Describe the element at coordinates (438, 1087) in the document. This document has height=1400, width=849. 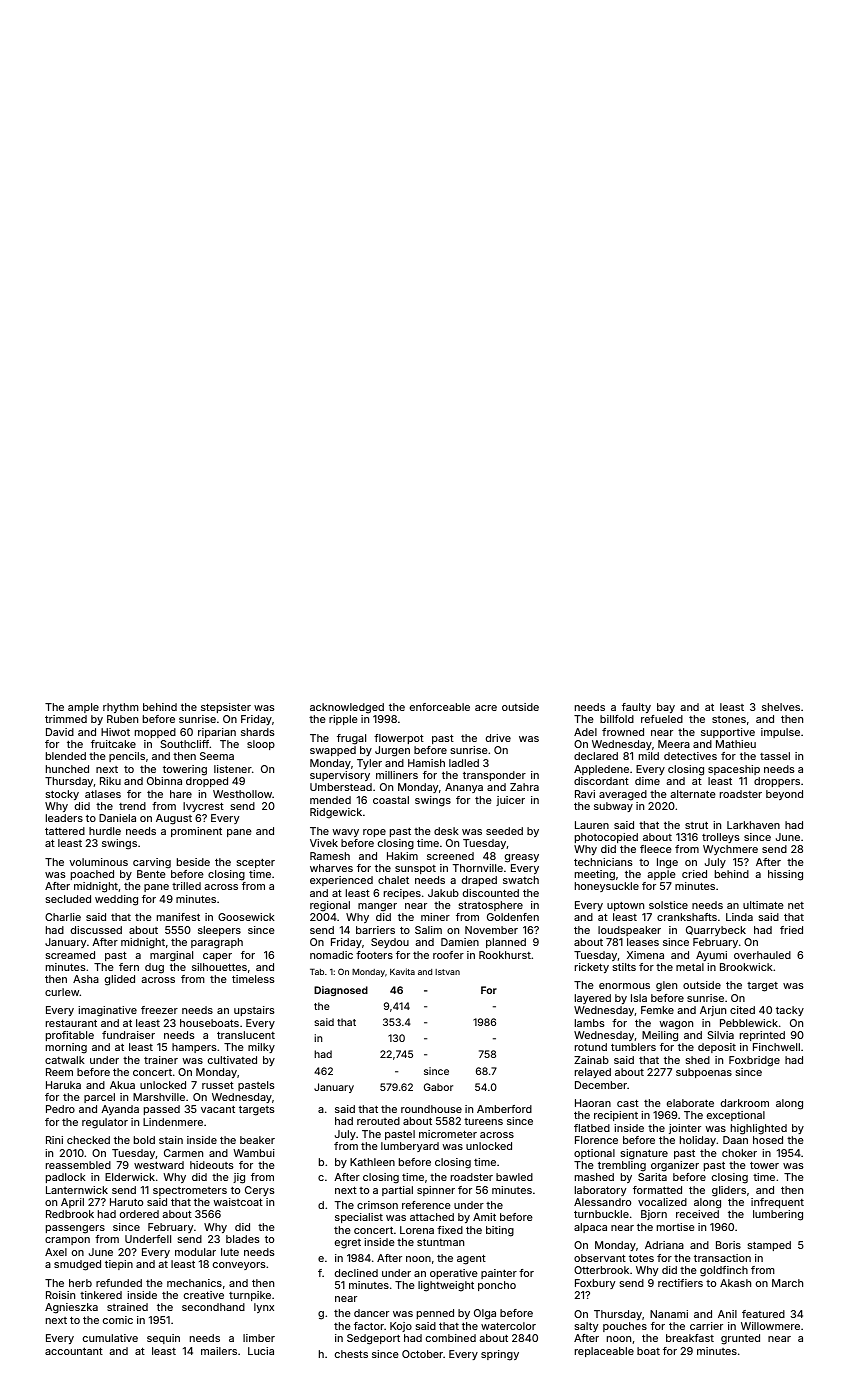
I see `Gabor` at that location.
